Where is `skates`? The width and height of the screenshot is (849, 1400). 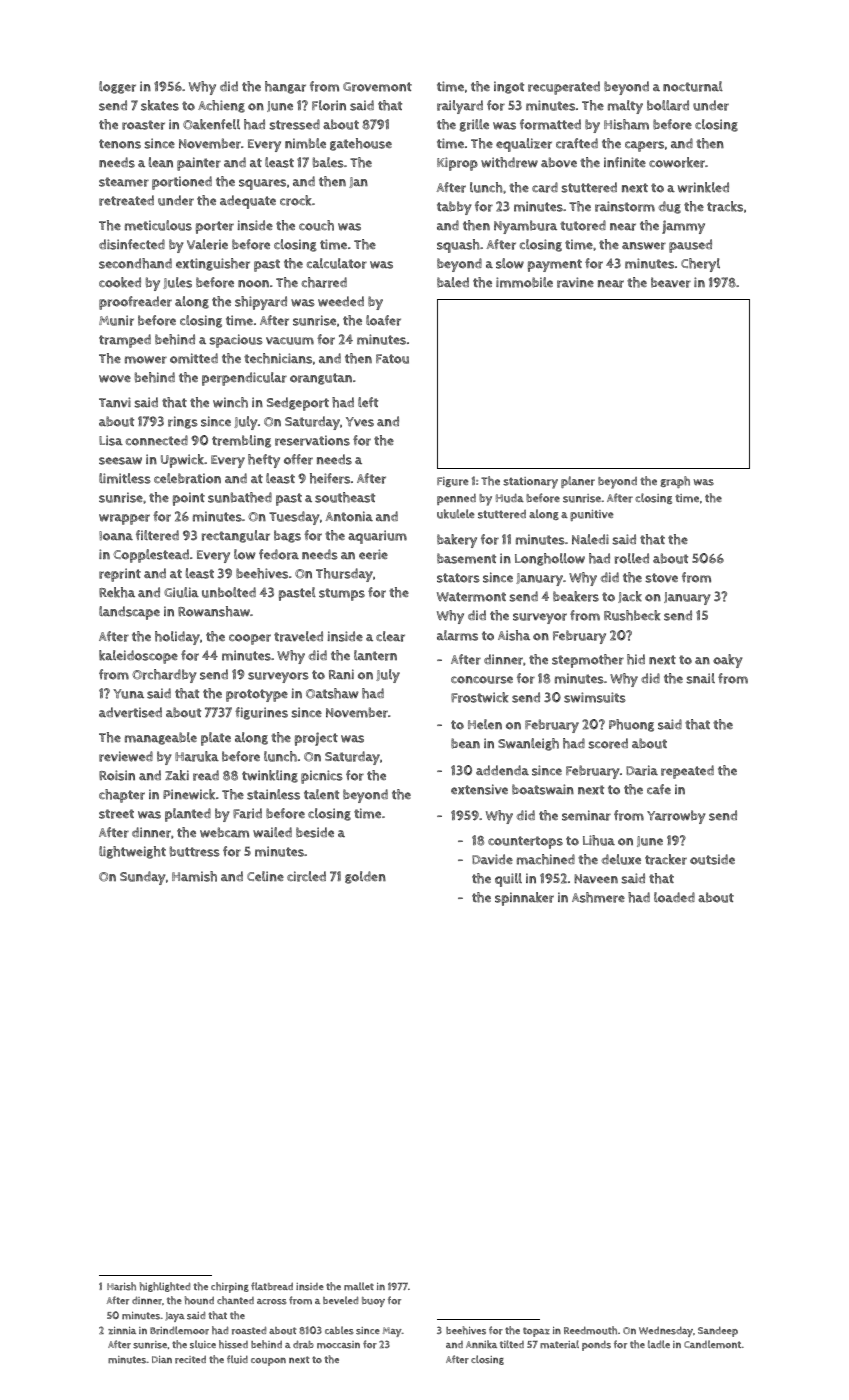 skates is located at coordinates (160, 105).
